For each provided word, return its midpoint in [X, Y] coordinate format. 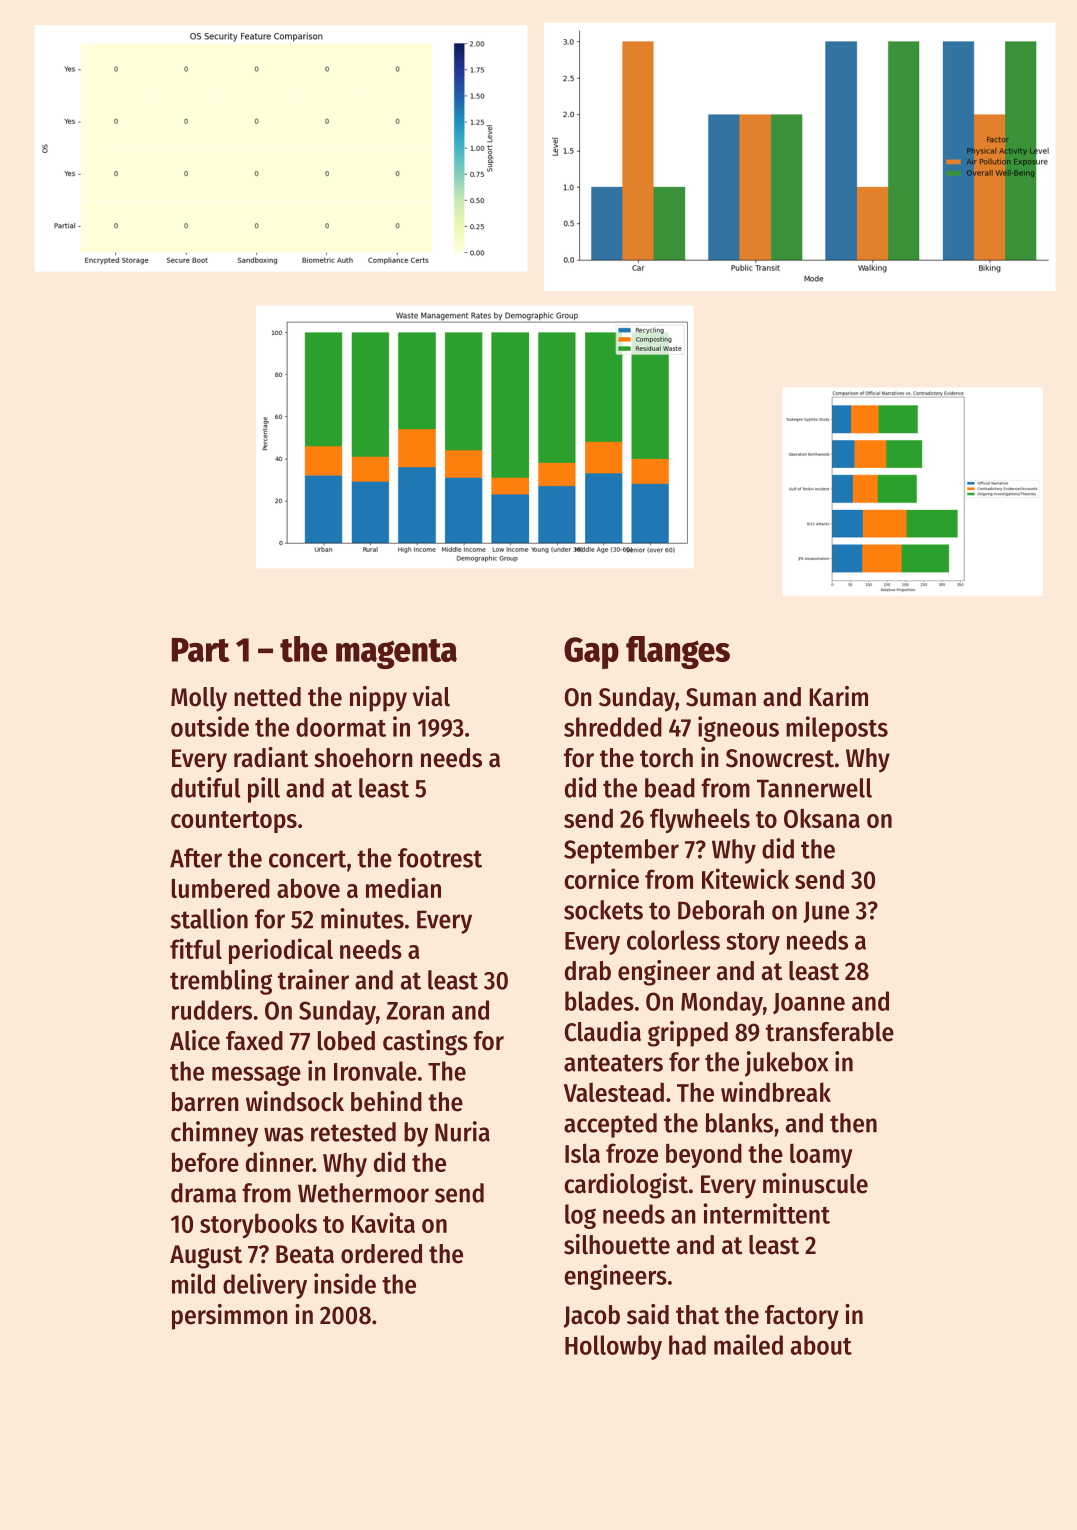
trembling [221, 982]
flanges [678, 652]
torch [666, 758]
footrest [440, 858]
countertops [234, 822]
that [697, 1315]
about [821, 1345]
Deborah [721, 910]
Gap [591, 653]
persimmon [230, 1317]
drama [203, 1193]
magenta [396, 654]
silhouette [617, 1244]
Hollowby [613, 1347]
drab [588, 971]
